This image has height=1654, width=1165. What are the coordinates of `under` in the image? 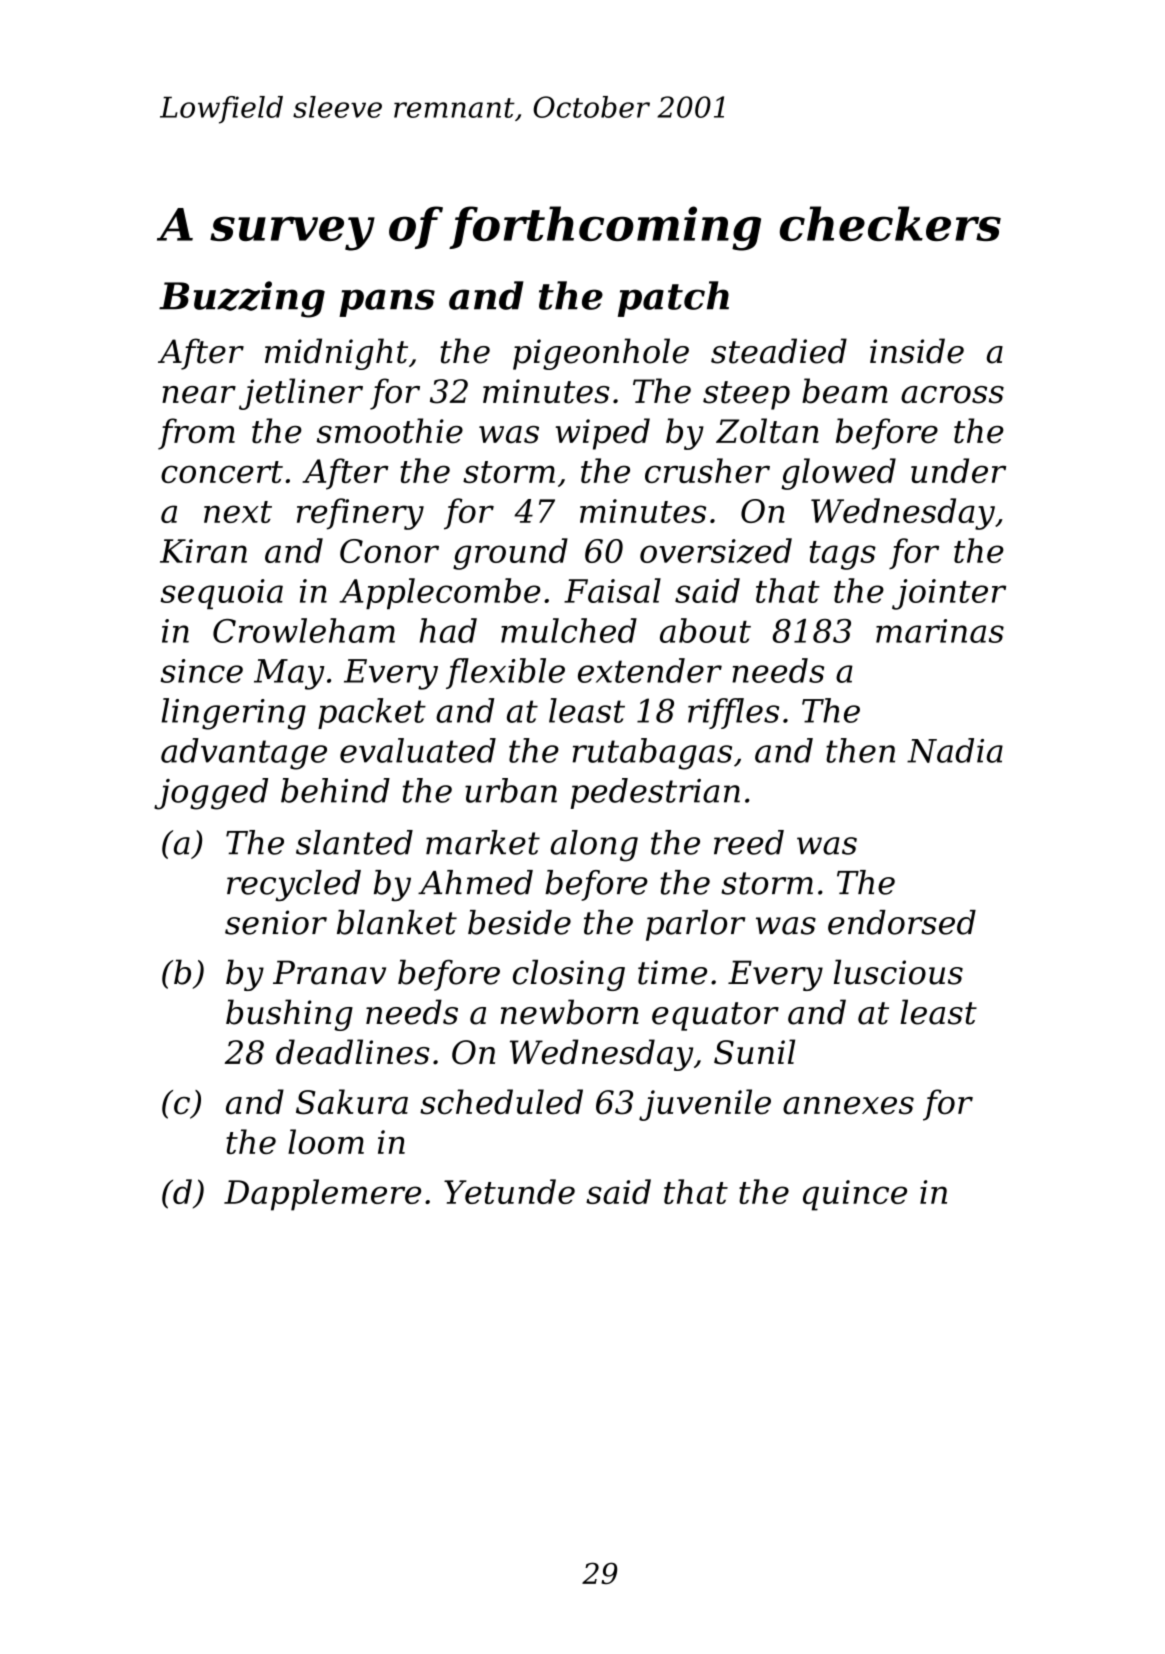 It's located at (958, 470).
